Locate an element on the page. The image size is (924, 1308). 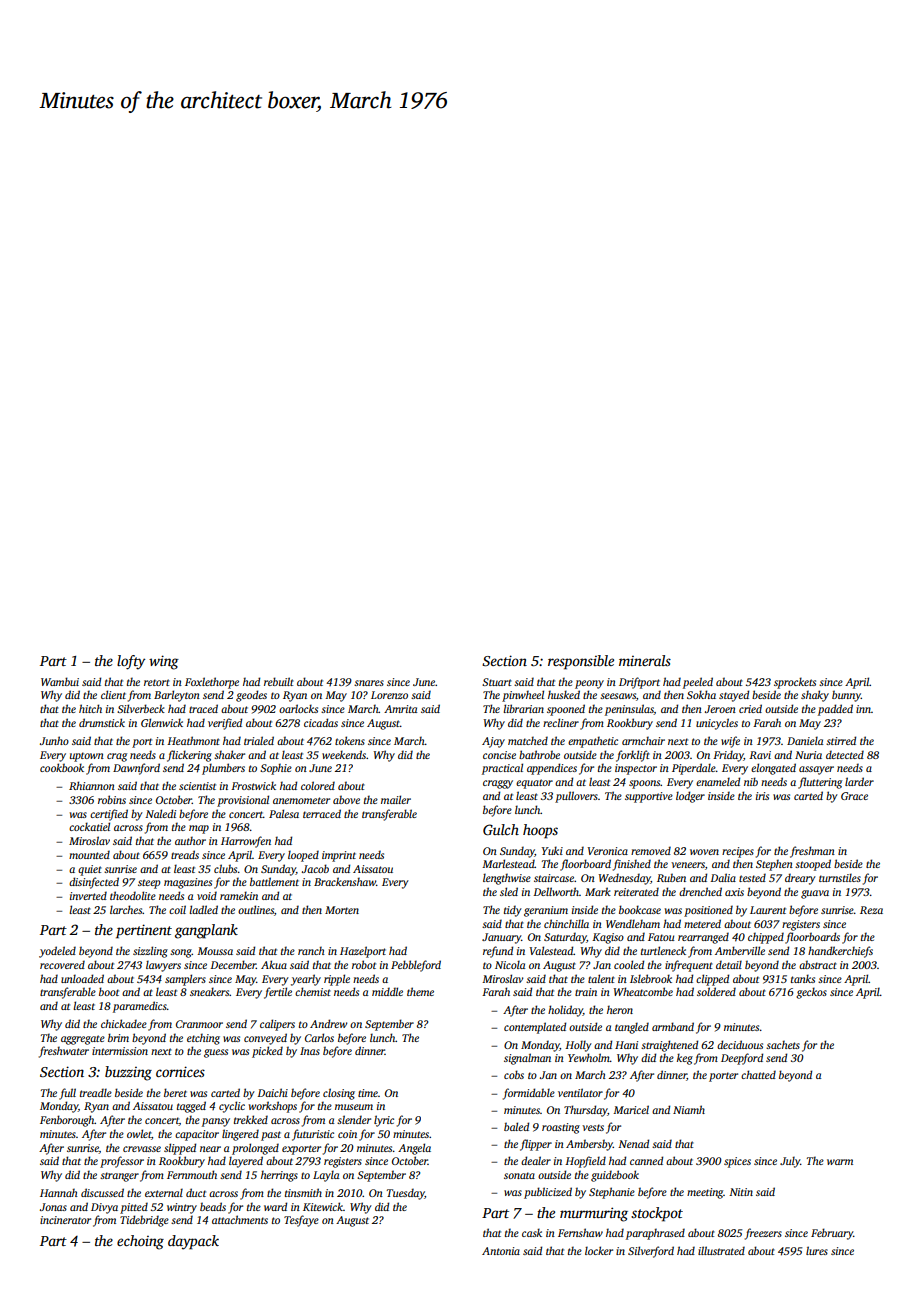
Dellworth is located at coordinates (556, 891).
